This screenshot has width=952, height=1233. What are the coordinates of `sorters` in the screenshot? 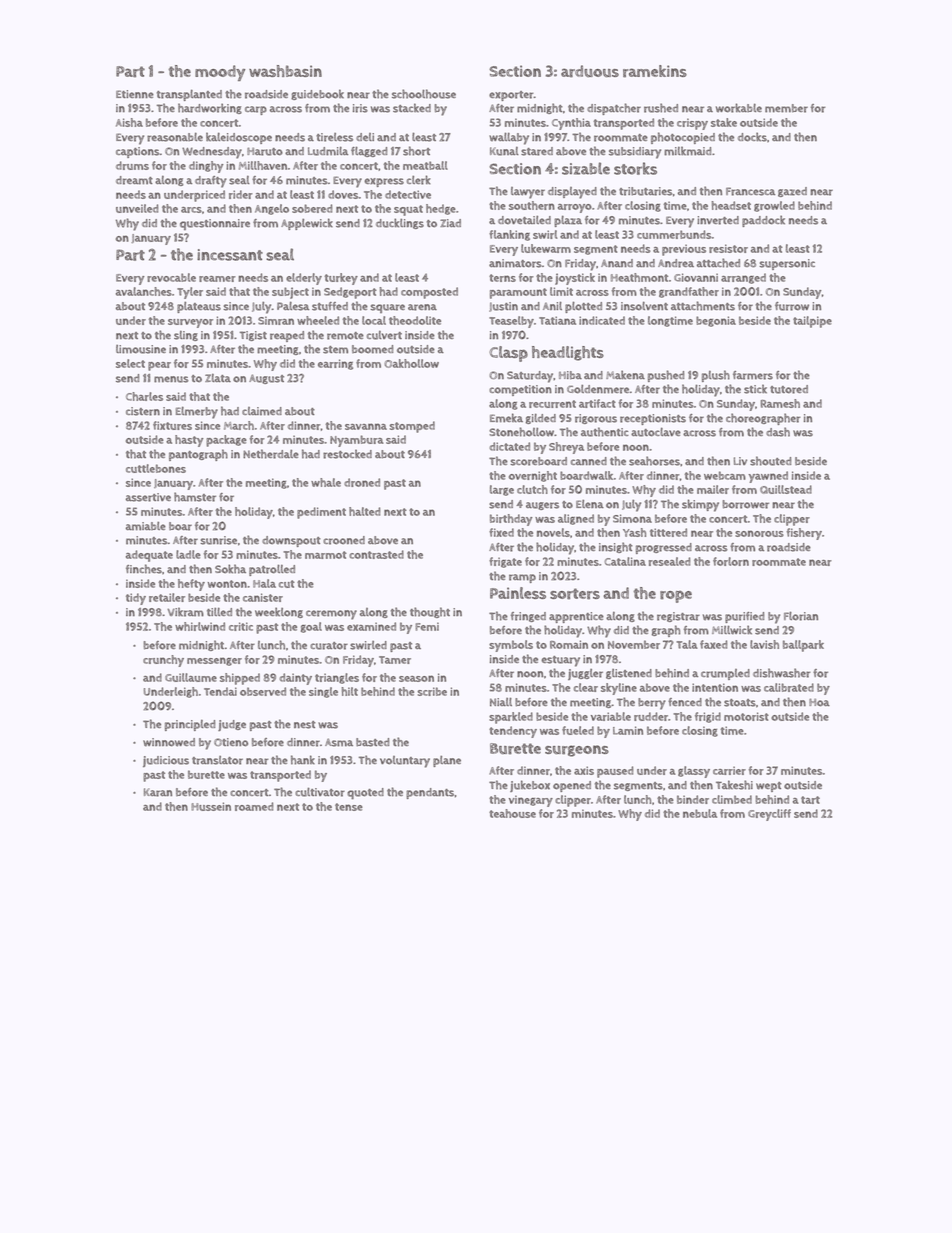 It's located at (575, 594).
